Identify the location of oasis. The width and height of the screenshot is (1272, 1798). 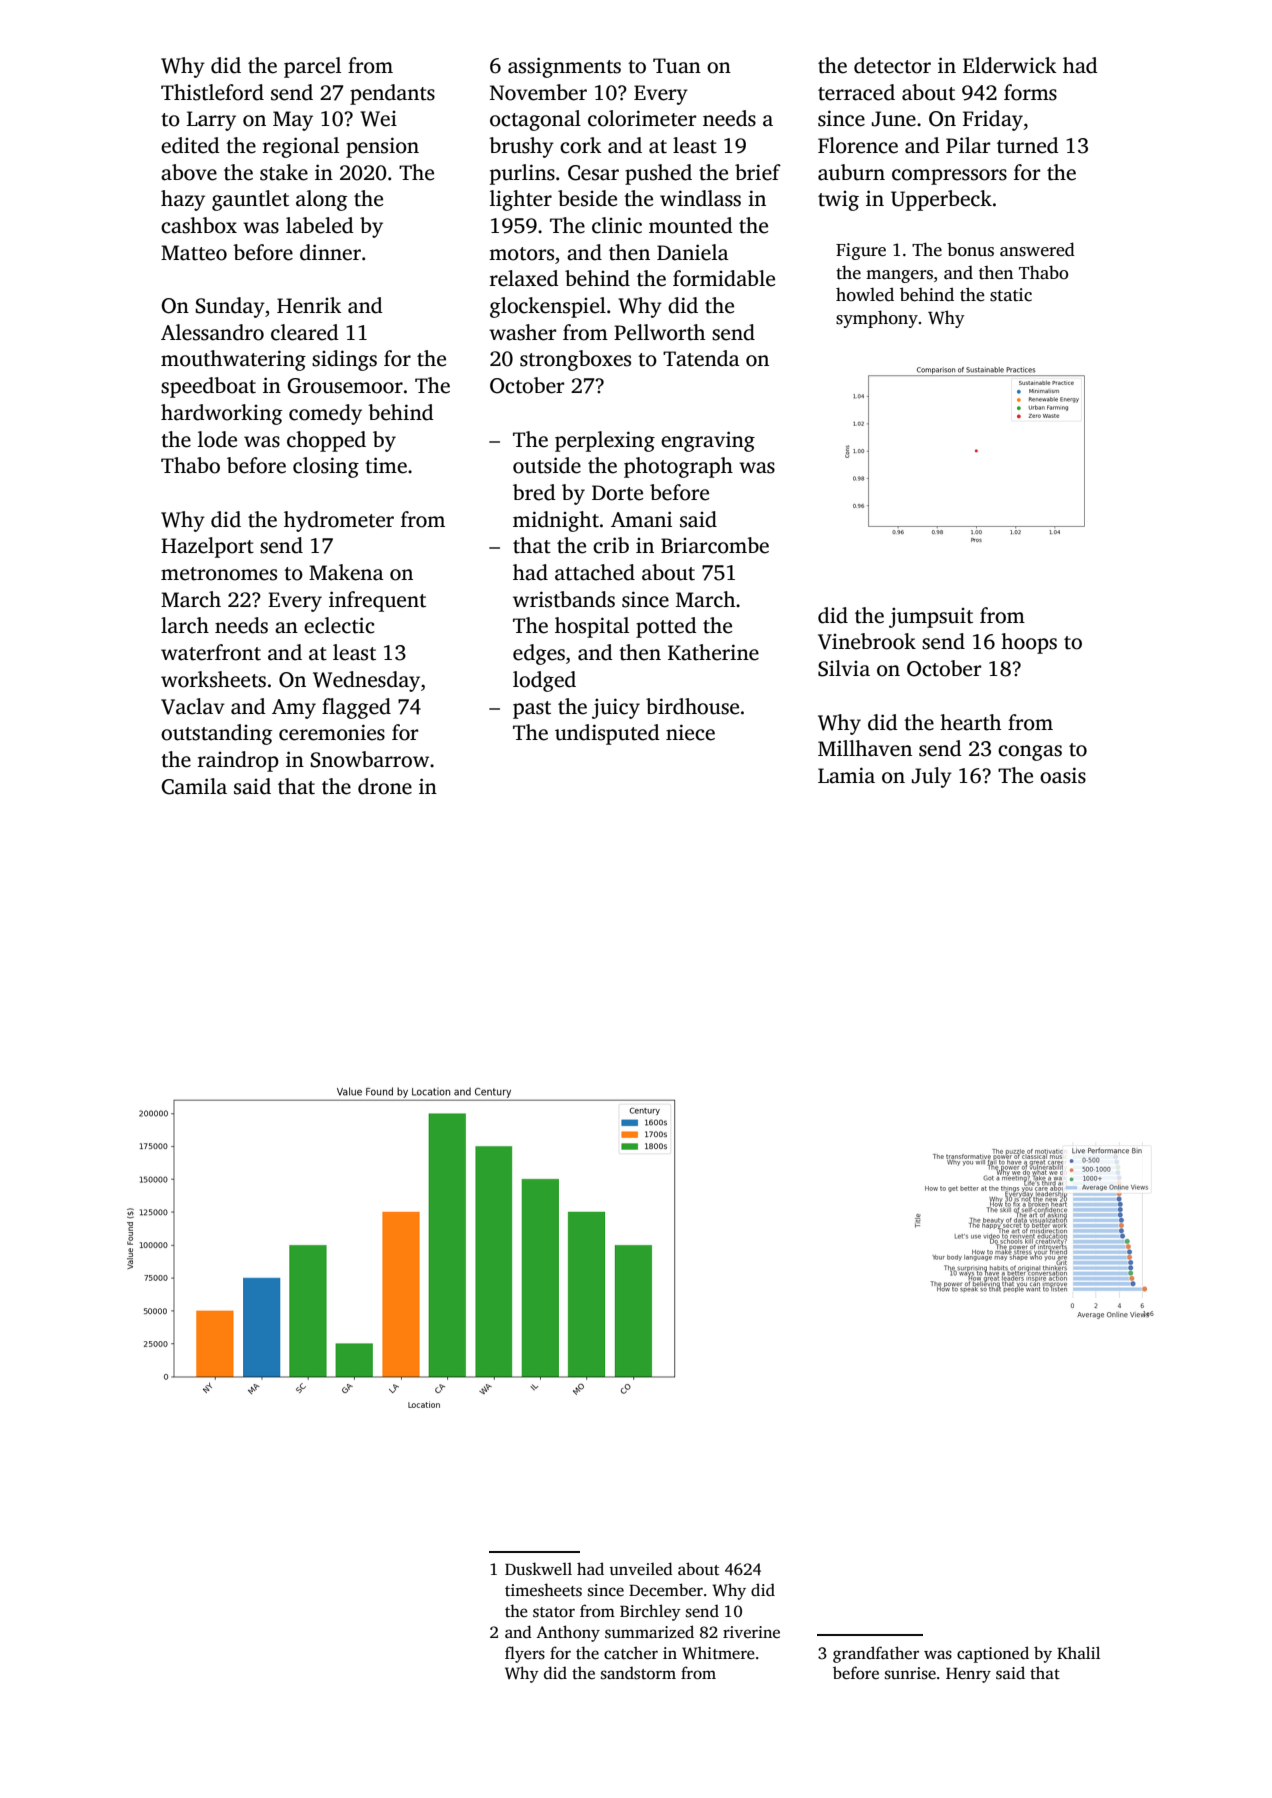
(1063, 775).
